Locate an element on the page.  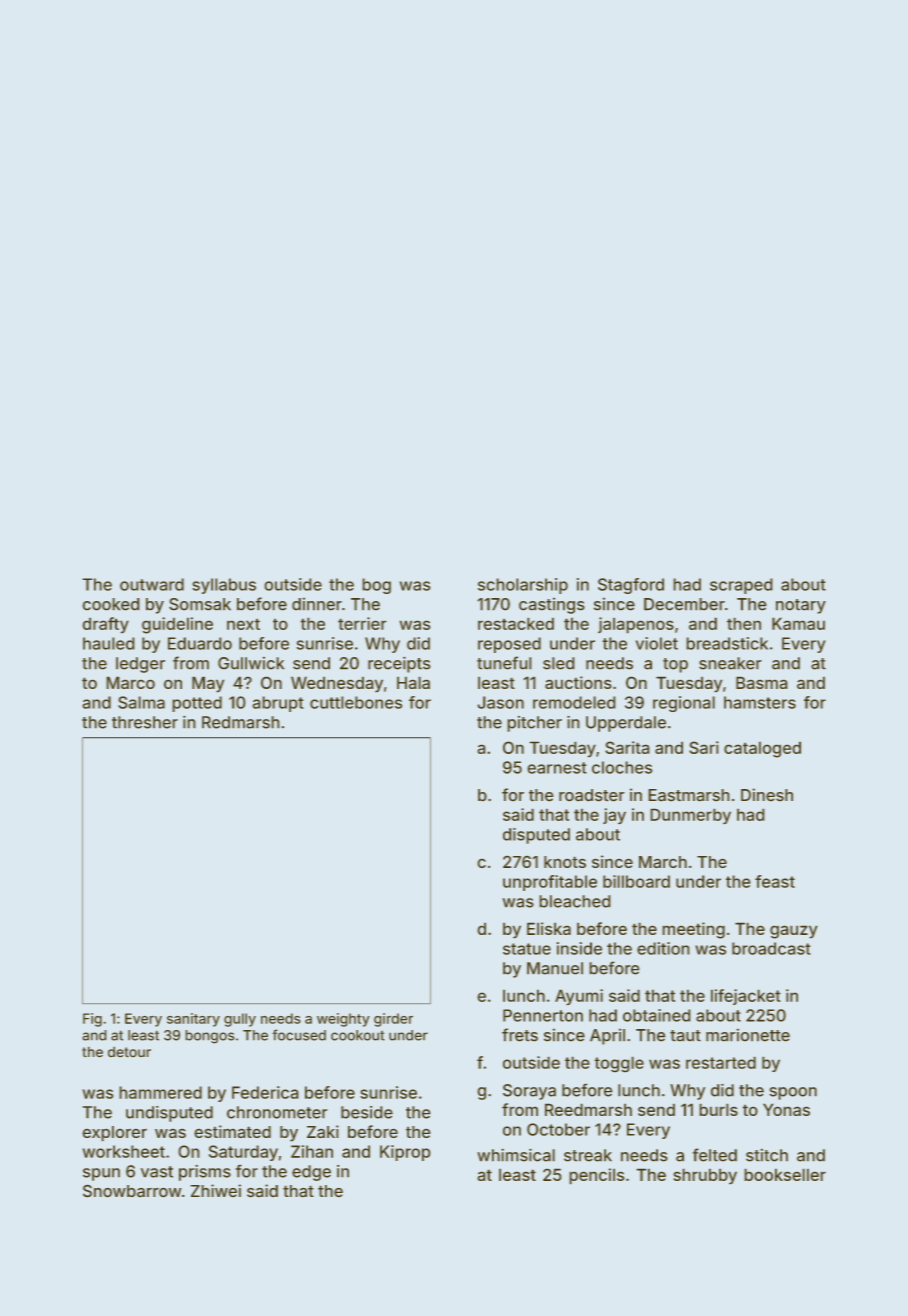
Dunmerby is located at coordinates (690, 816).
